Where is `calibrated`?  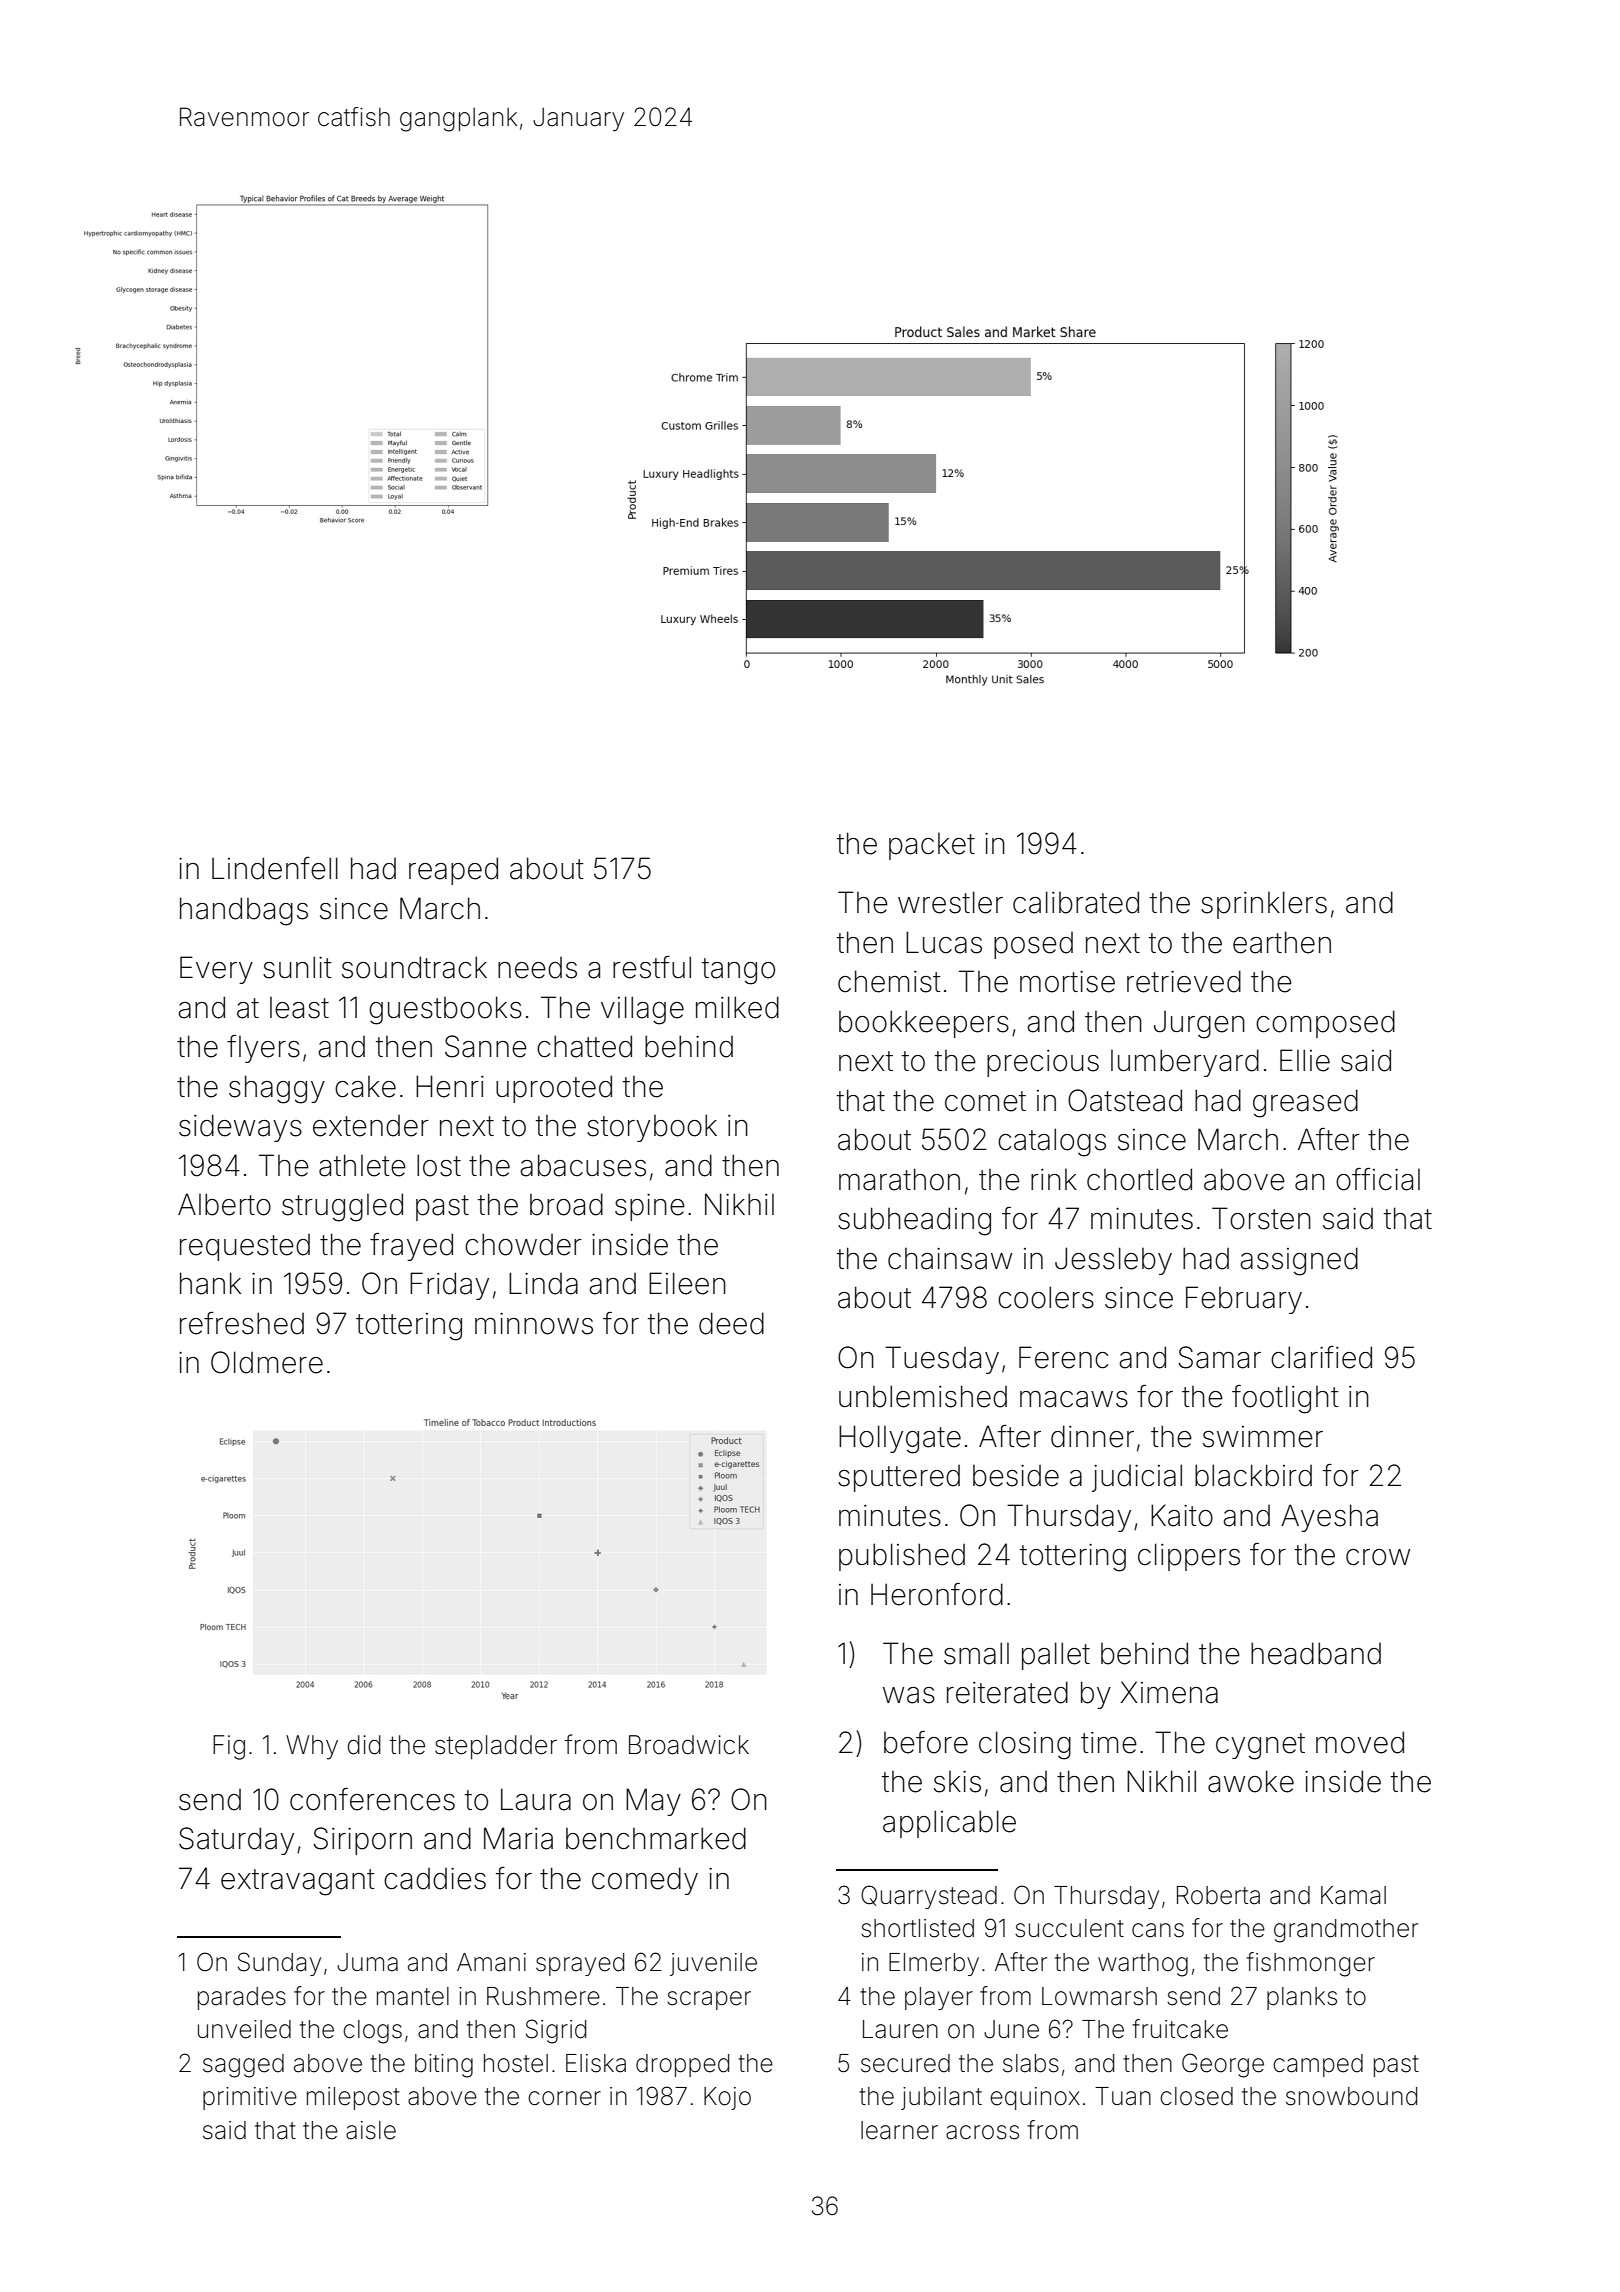
calibrated is located at coordinates (1076, 902).
